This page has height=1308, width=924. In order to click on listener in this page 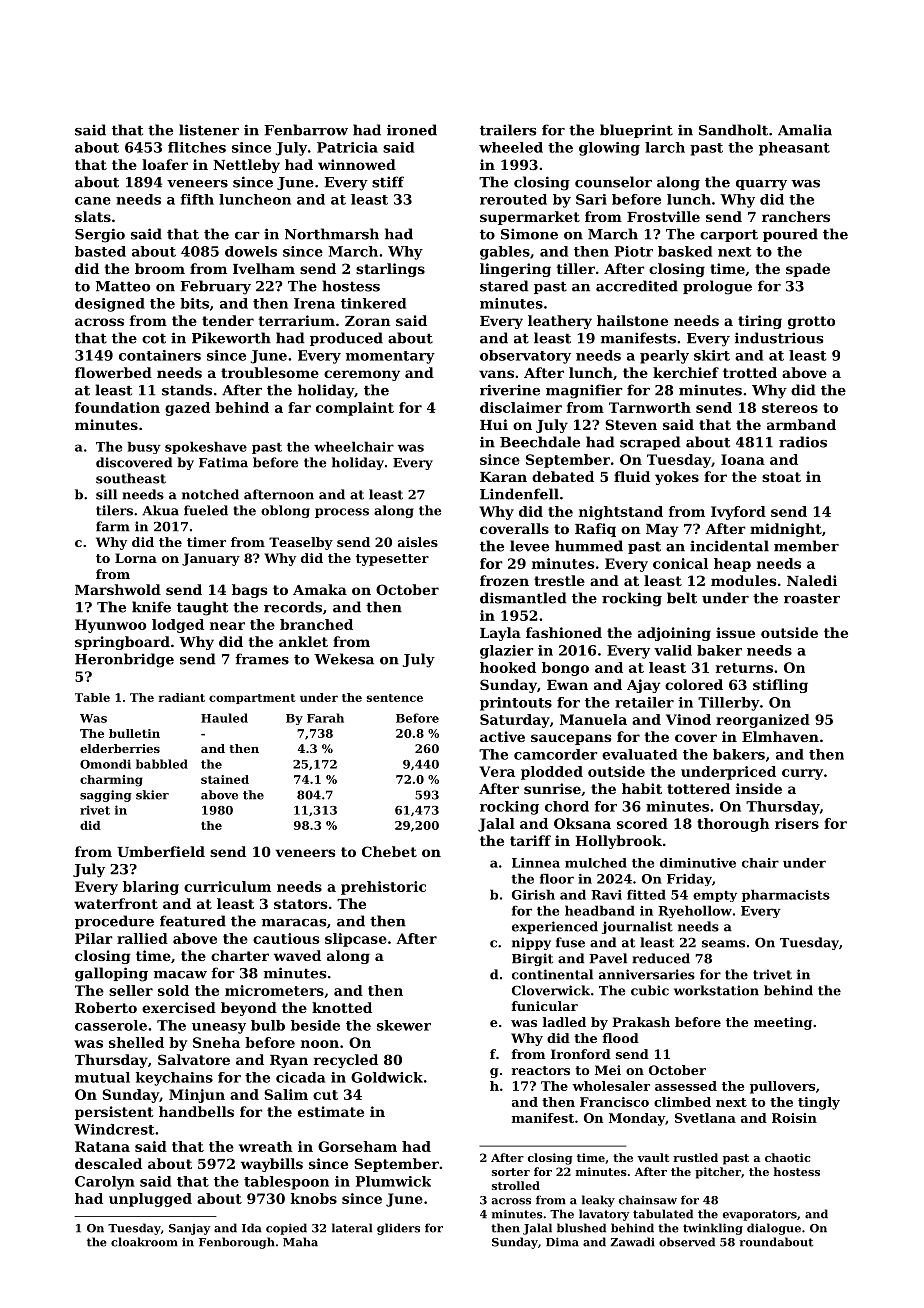, I will do `click(209, 130)`.
